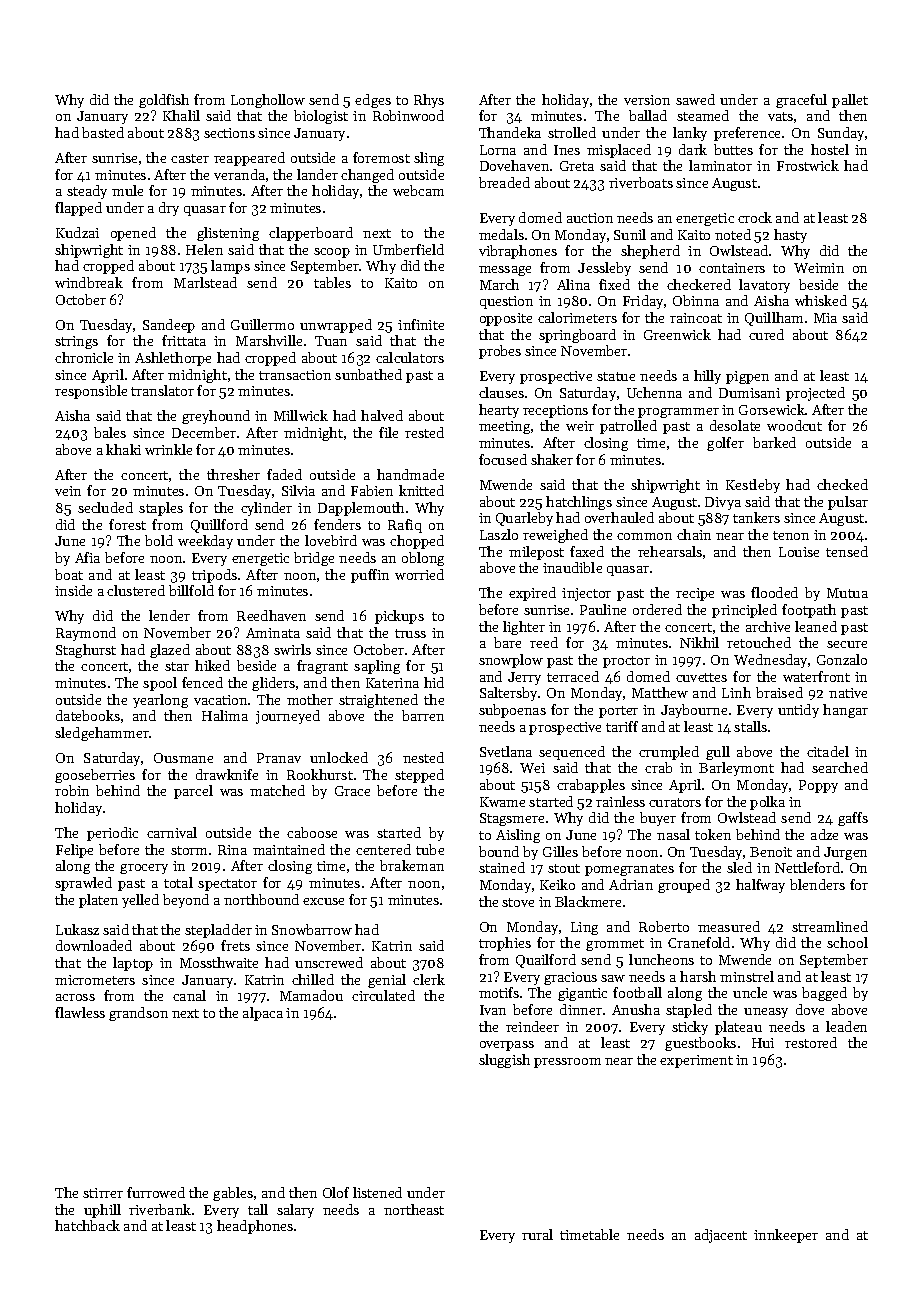  What do you see at coordinates (103, 132) in the image?
I see `basted` at bounding box center [103, 132].
